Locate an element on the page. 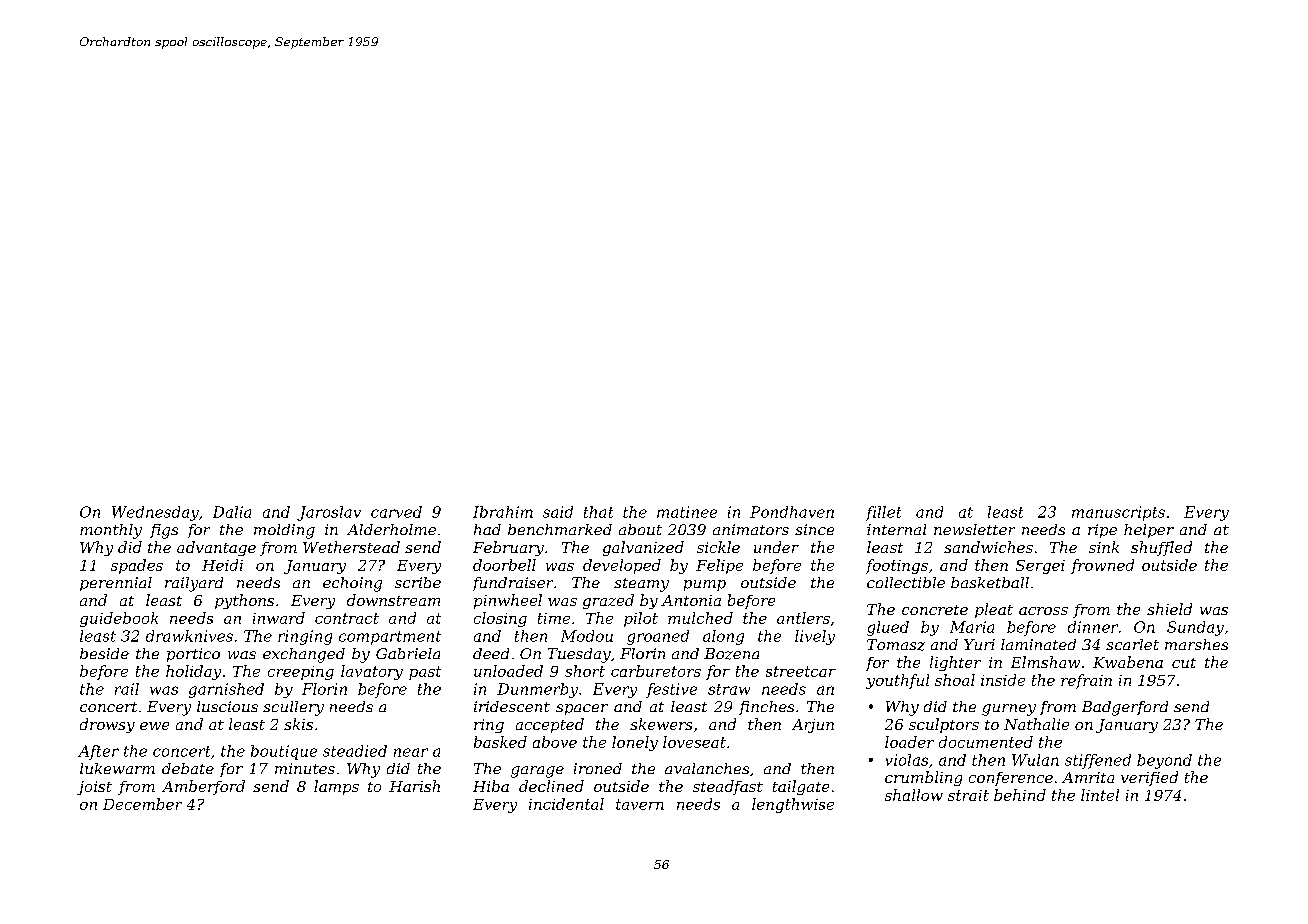  fillet is located at coordinates (883, 513).
